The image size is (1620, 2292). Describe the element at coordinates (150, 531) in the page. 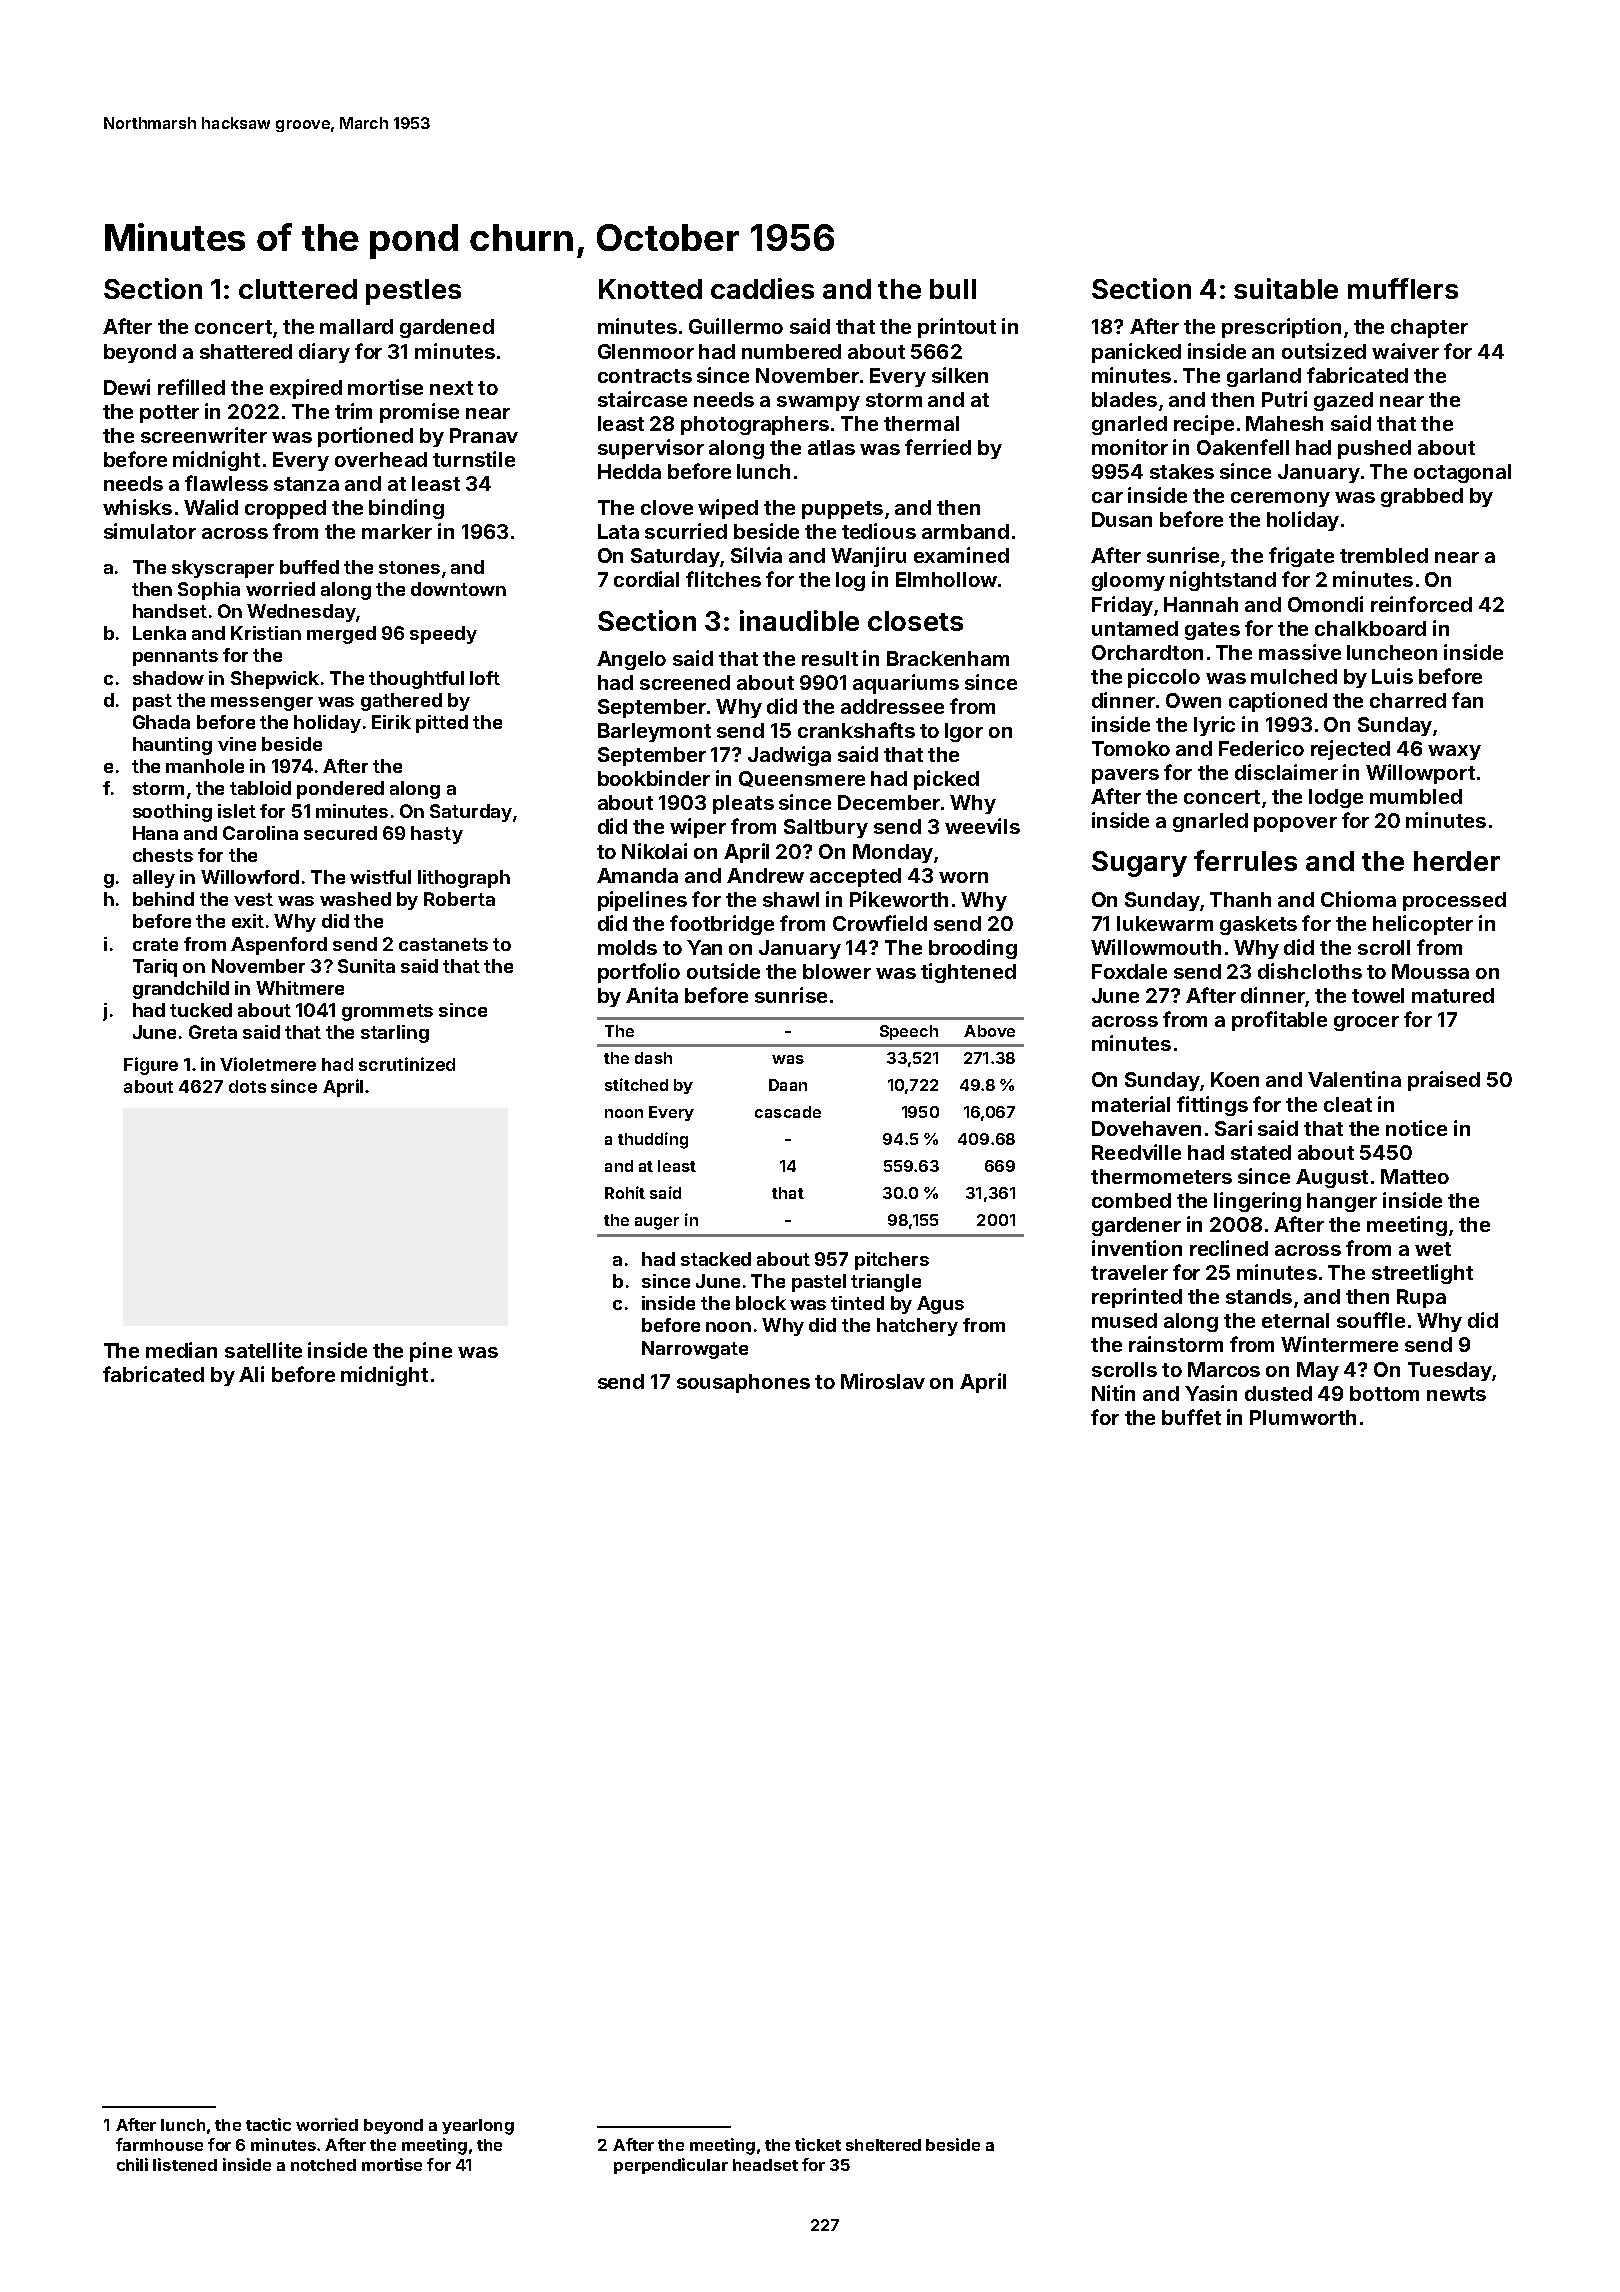

I see `simulator` at that location.
